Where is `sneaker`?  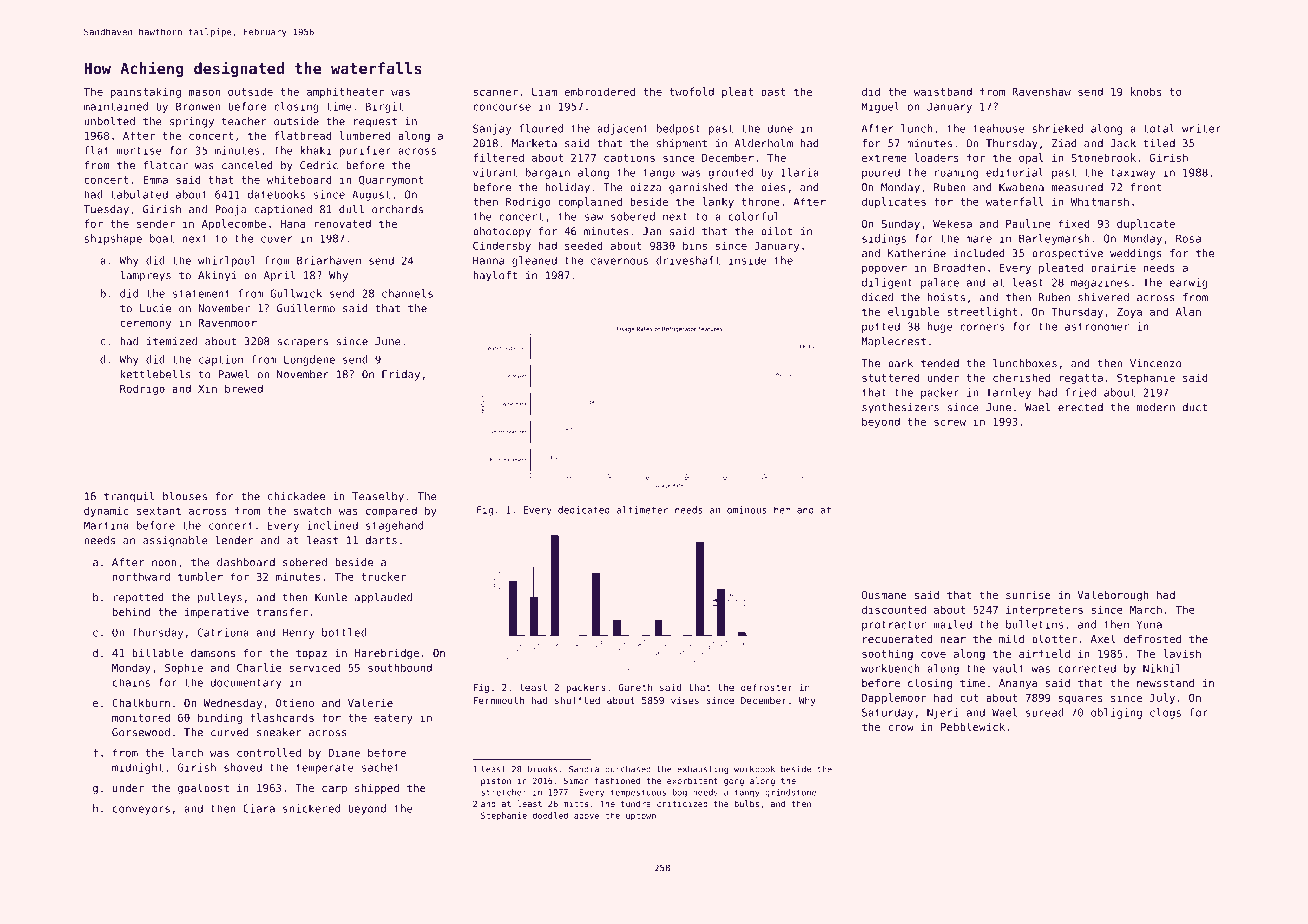 sneaker is located at coordinates (279, 732).
